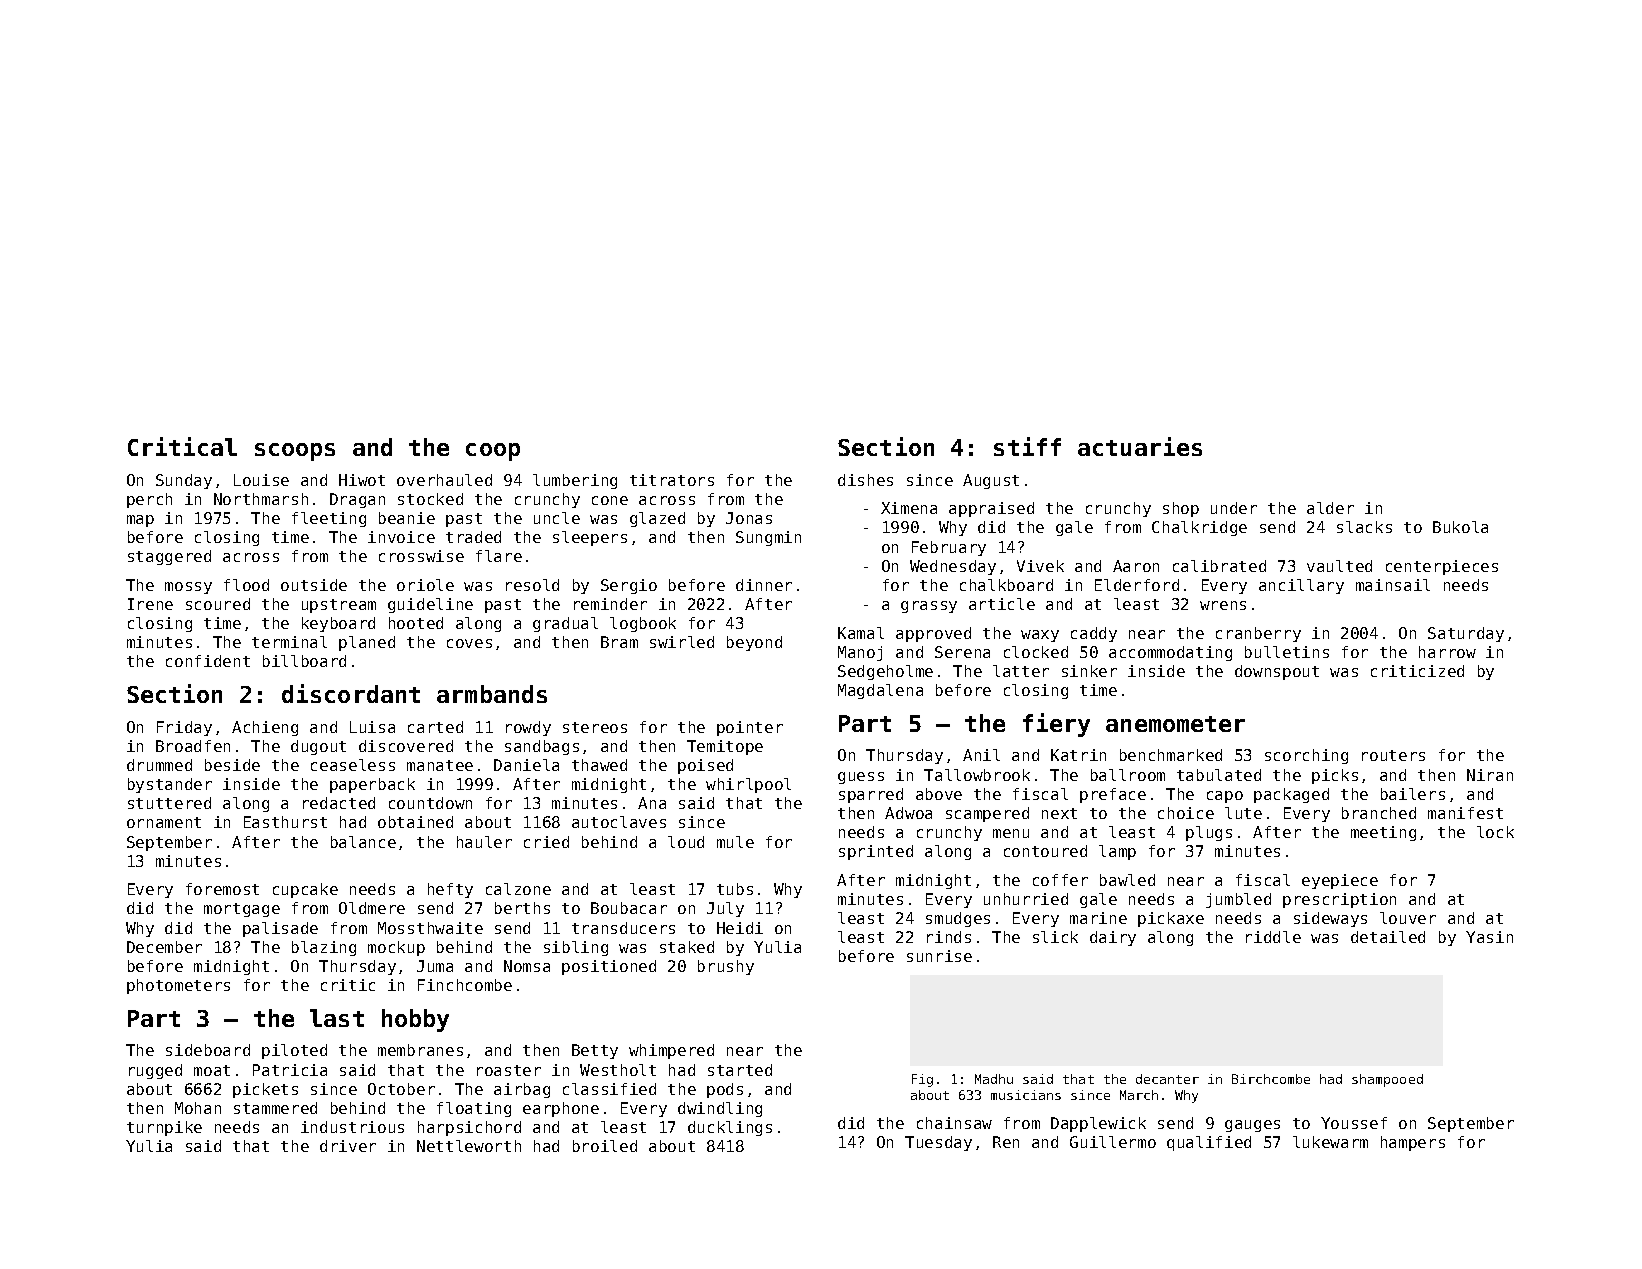 The height and width of the screenshot is (1269, 1642). I want to click on bailers, so click(1413, 794).
